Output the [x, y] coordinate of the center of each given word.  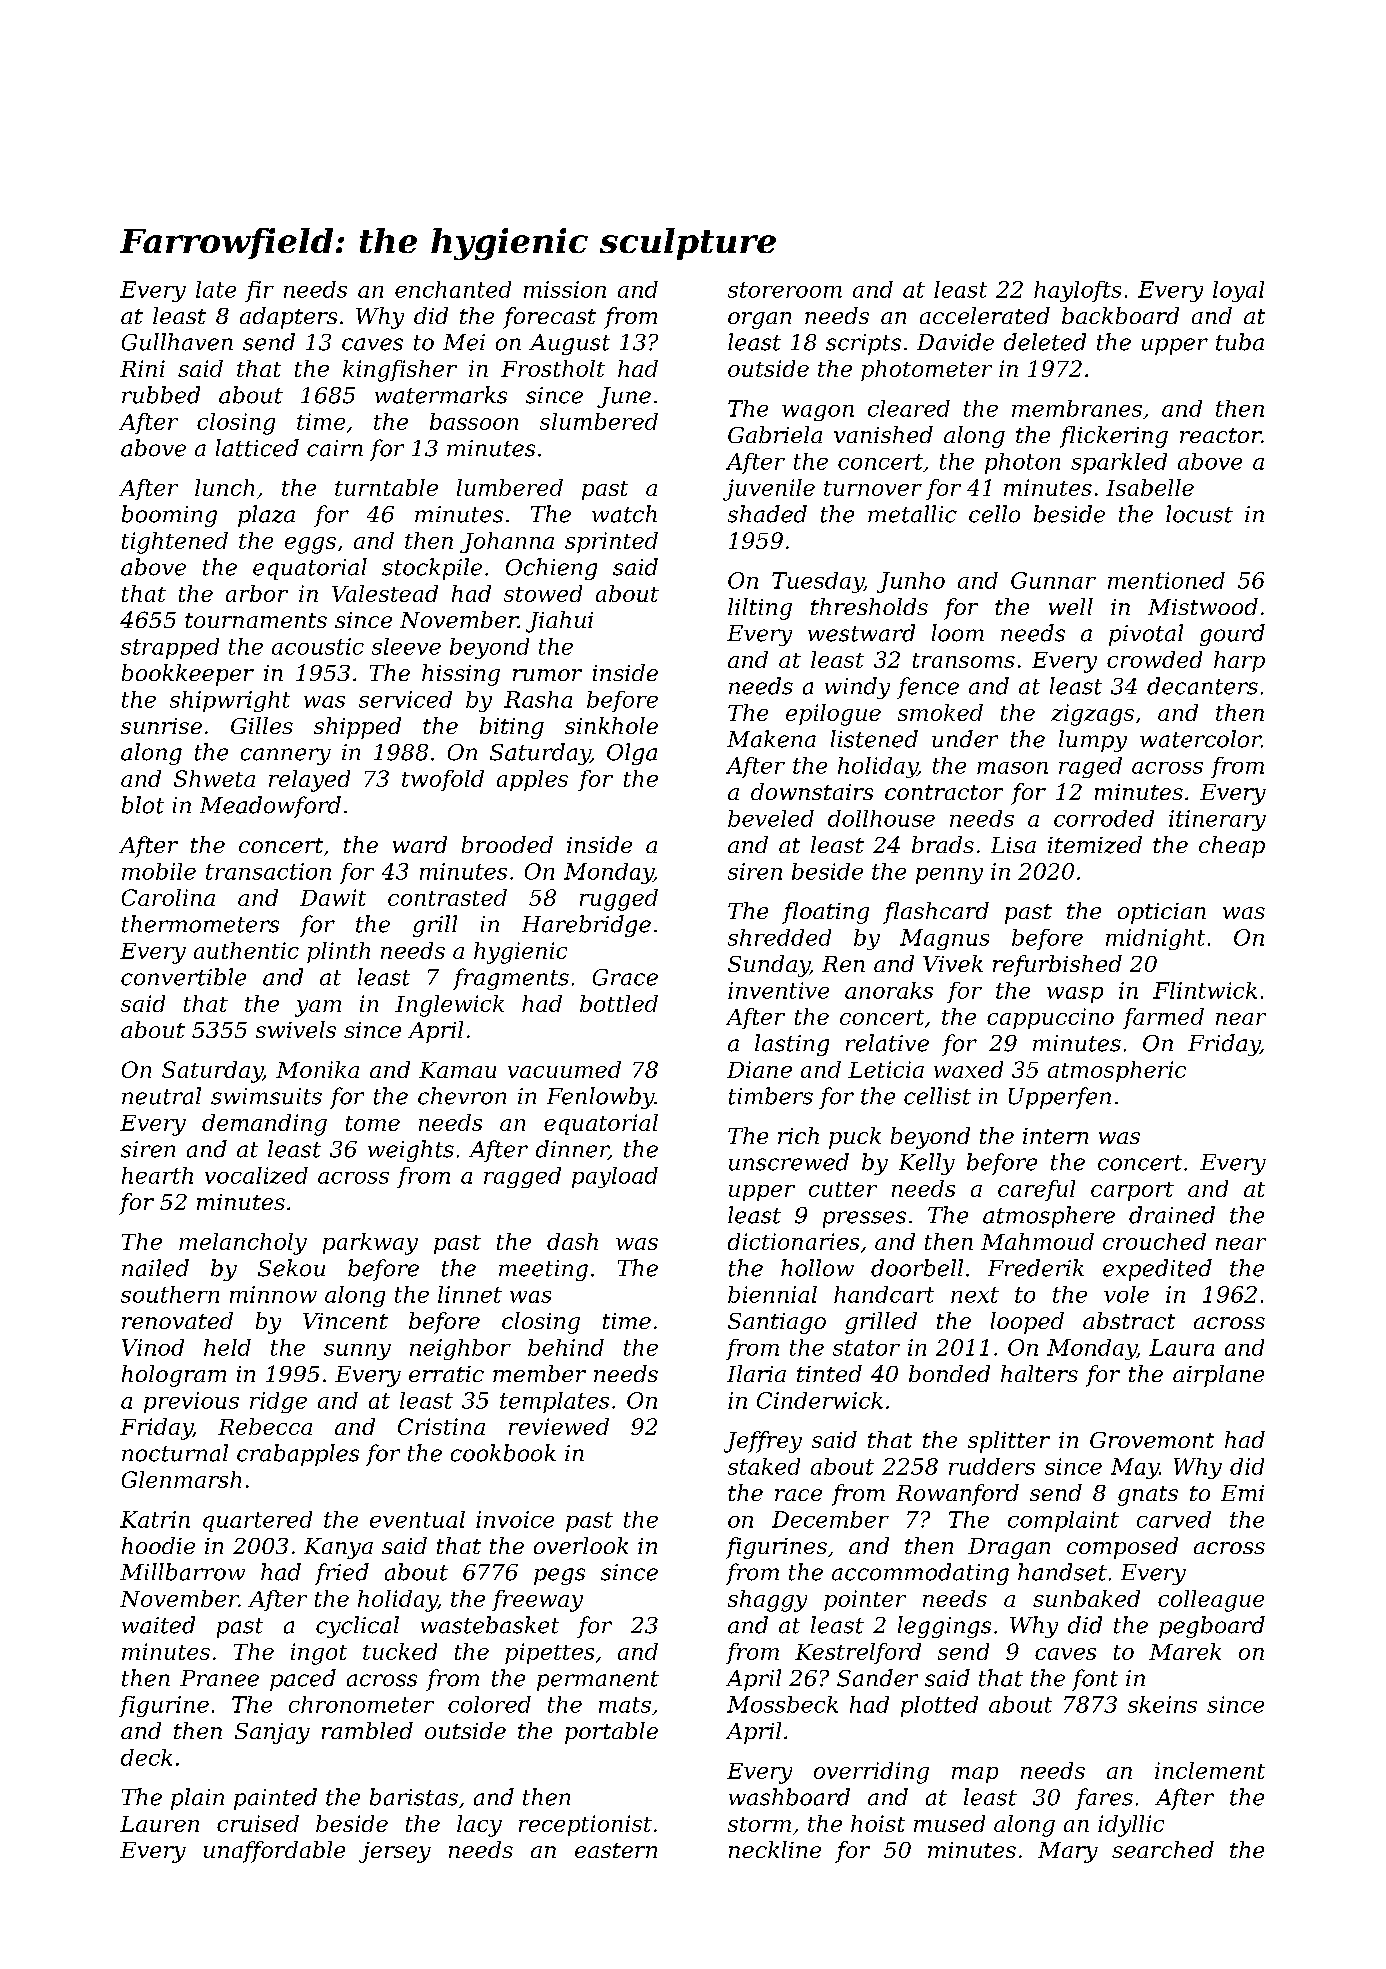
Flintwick [1205, 990]
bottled [619, 1003]
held [227, 1347]
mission [565, 289]
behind [566, 1347]
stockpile [432, 569]
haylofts [1077, 291]
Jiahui [559, 622]
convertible [183, 977]
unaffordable [274, 1852]
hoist [878, 1823]
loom [958, 633]
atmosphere [1049, 1217]
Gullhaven [177, 342]
